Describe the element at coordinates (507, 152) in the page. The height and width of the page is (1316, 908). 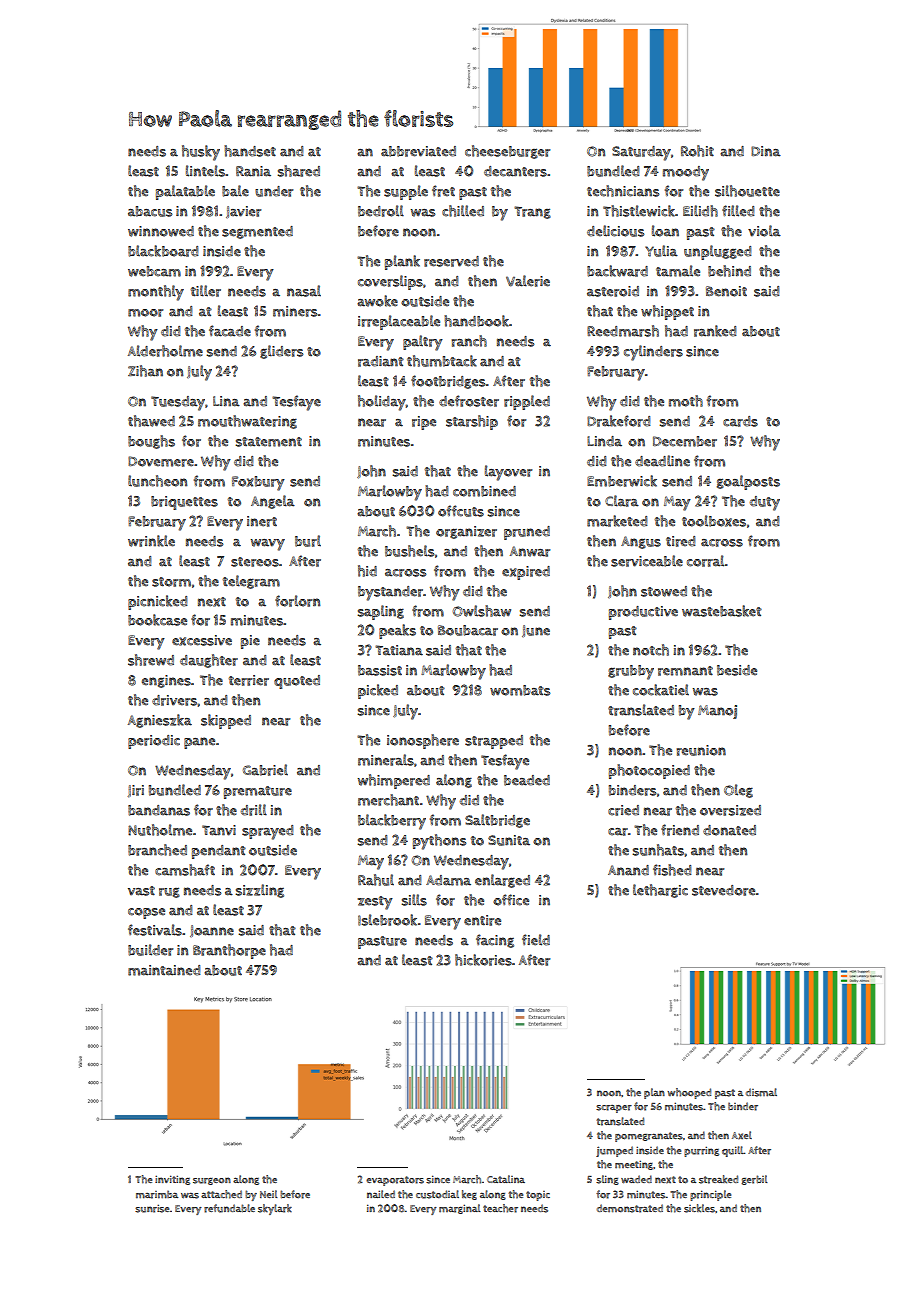
I see `cheeseburger` at that location.
